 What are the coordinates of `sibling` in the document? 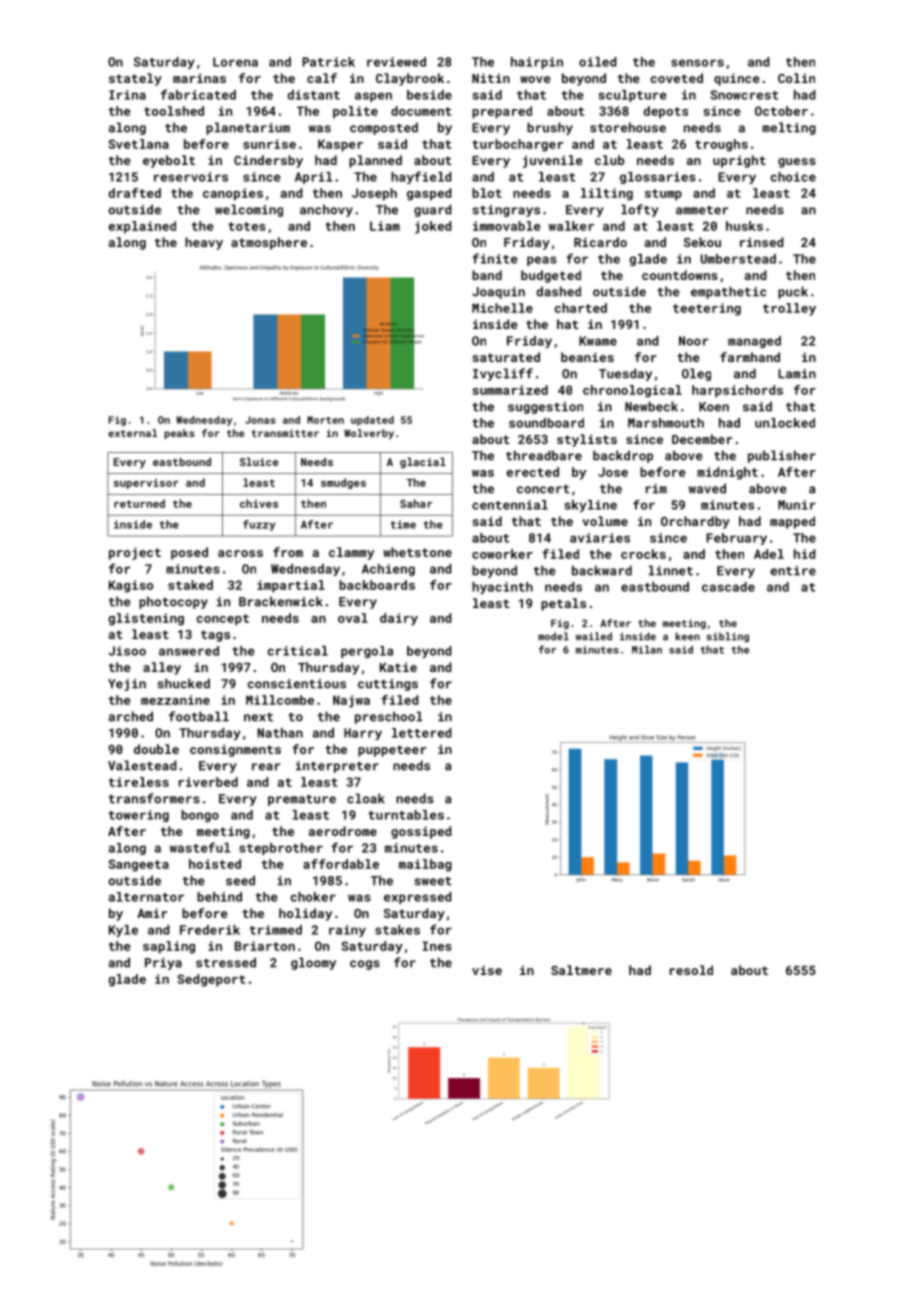 It's located at (728, 637).
